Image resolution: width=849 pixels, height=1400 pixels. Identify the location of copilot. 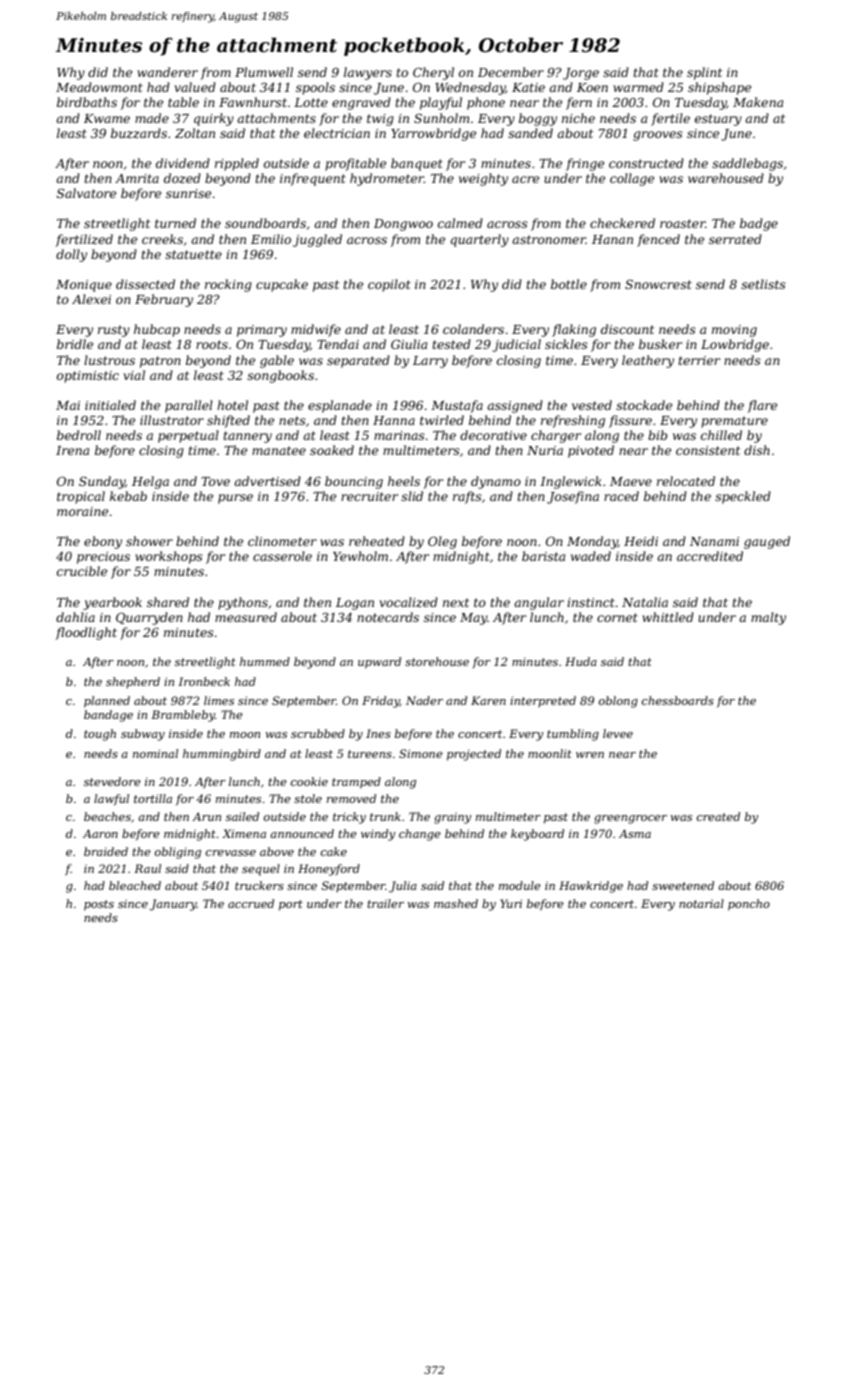
(389, 285).
